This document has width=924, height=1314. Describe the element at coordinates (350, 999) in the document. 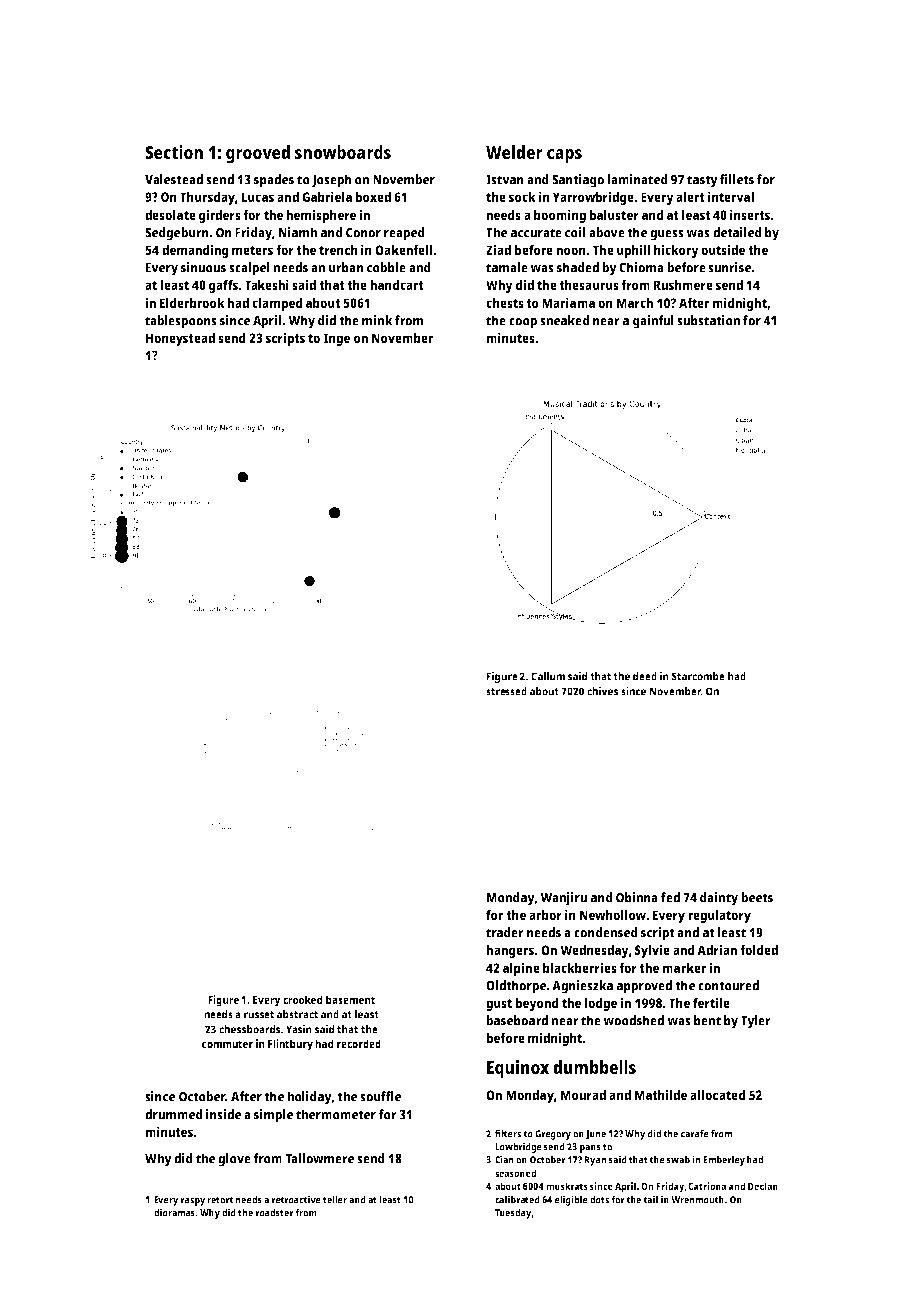

I see `basement` at that location.
